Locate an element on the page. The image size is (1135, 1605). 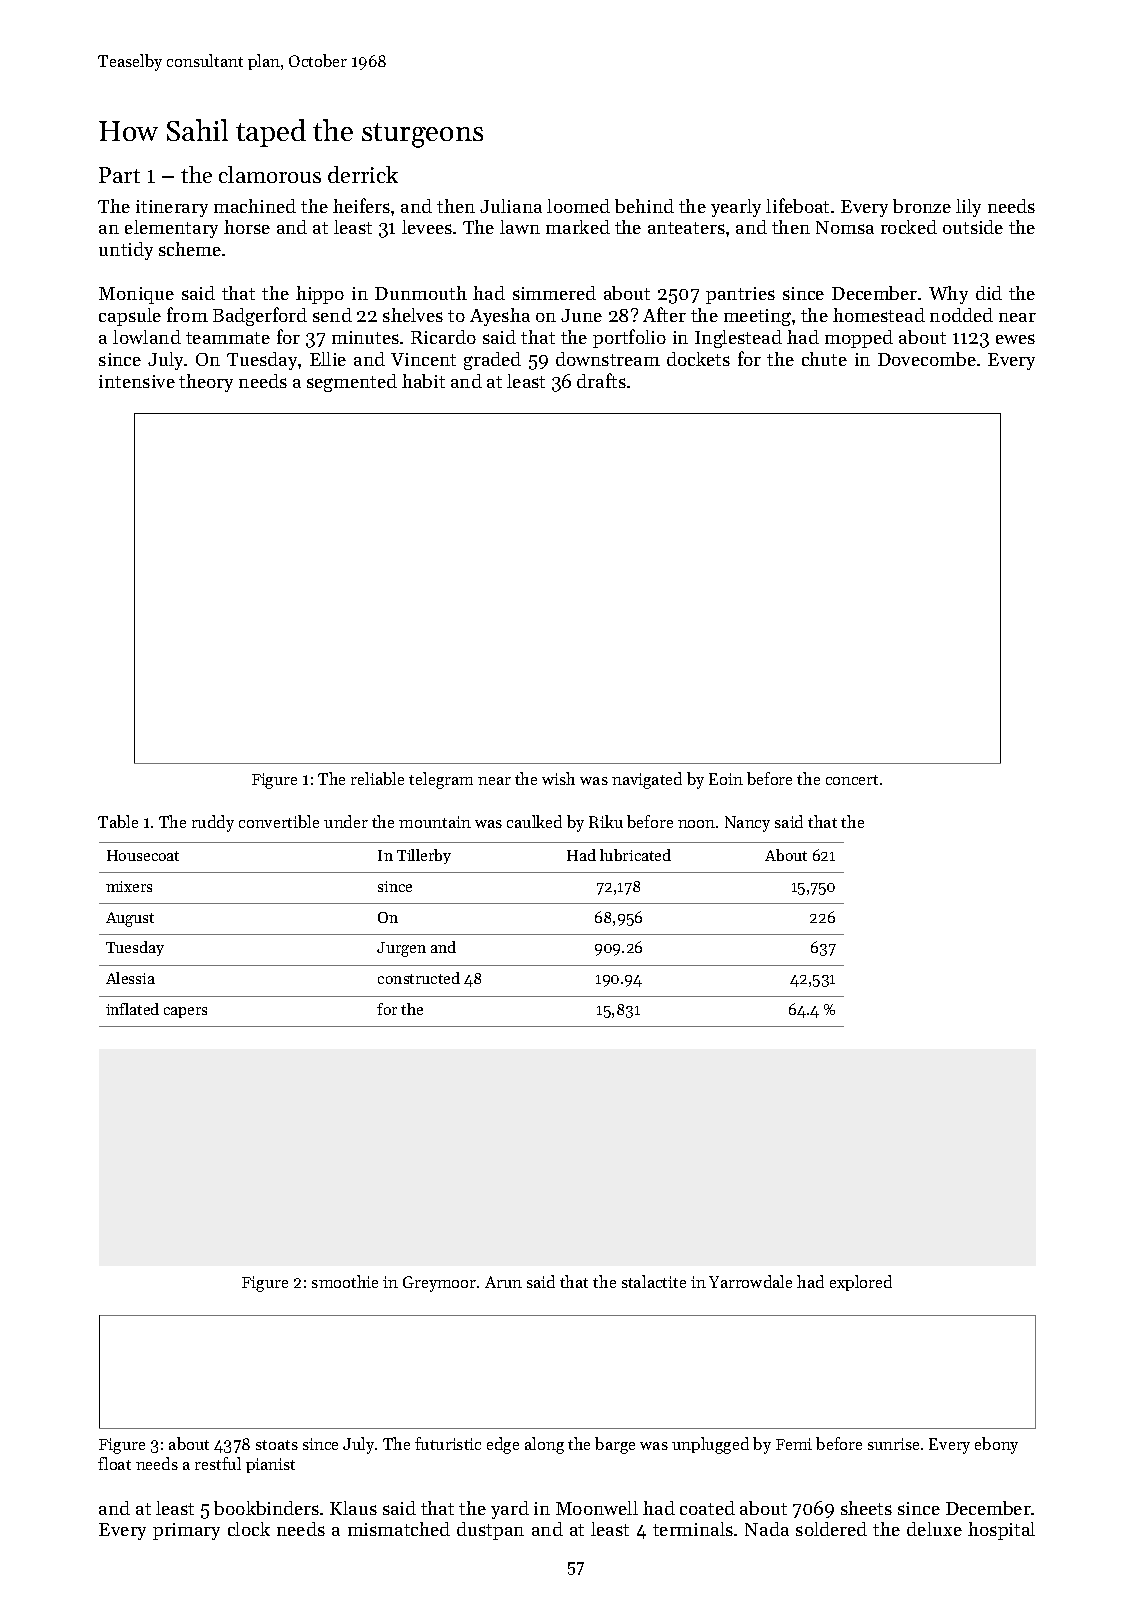
clock is located at coordinates (249, 1529).
